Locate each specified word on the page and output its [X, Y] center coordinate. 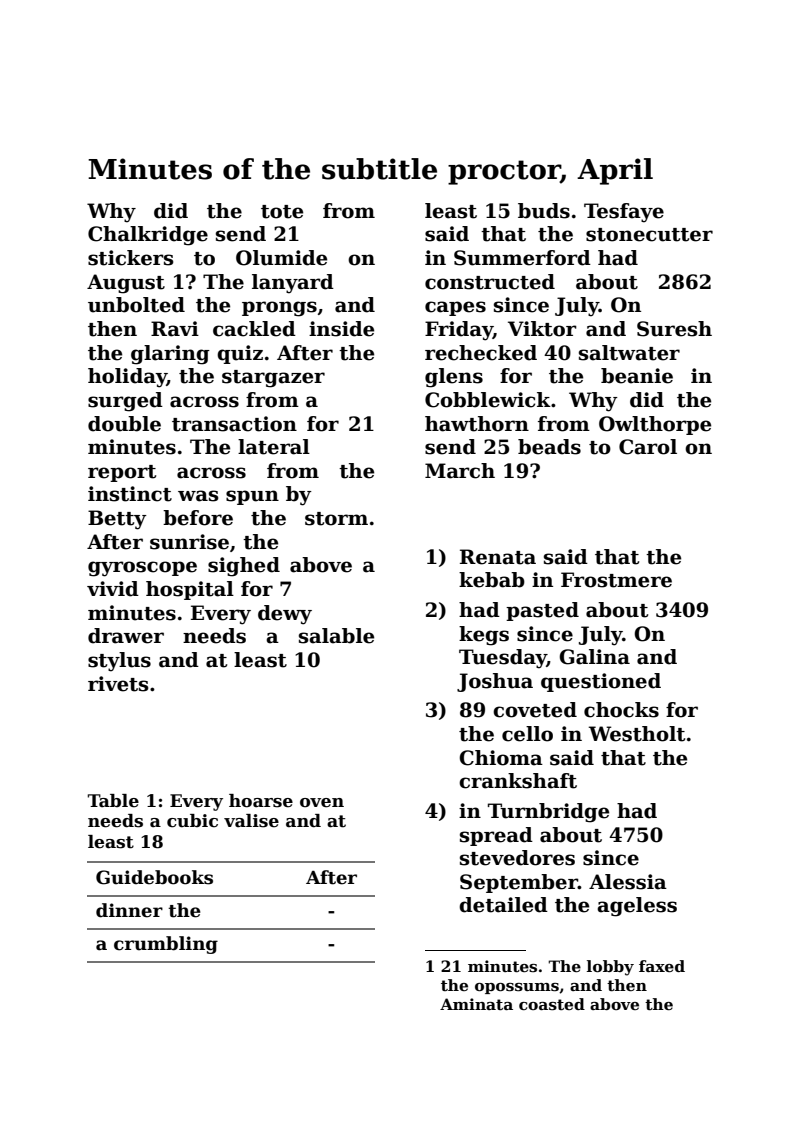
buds [544, 211]
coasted [552, 1004]
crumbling [166, 945]
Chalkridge [148, 236]
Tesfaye [624, 213]
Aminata [476, 1004]
